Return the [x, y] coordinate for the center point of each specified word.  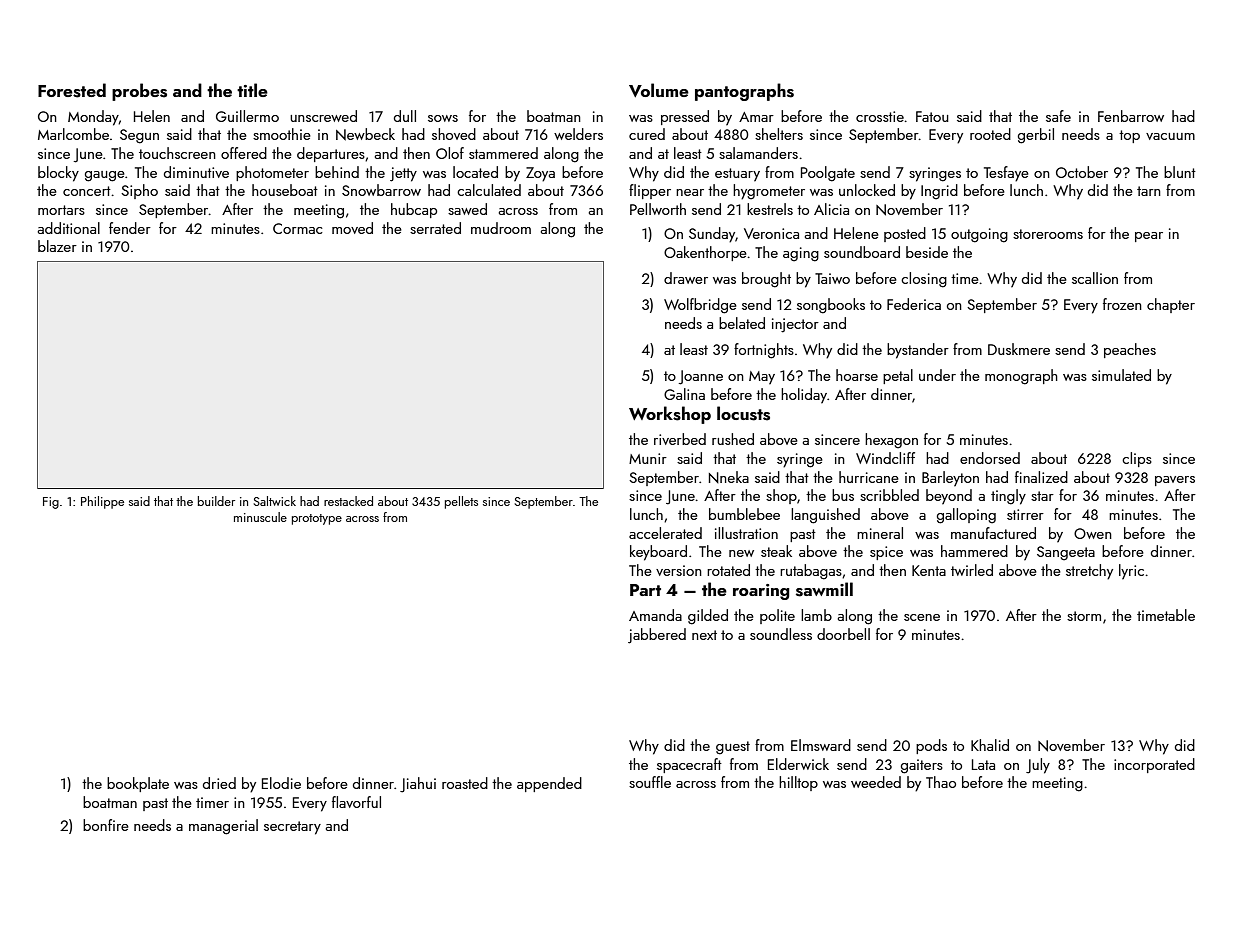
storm [1084, 616]
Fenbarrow [1131, 116]
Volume [659, 90]
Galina [684, 394]
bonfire [106, 825]
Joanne [701, 377]
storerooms [1048, 234]
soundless [781, 634]
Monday [93, 118]
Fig [51, 503]
